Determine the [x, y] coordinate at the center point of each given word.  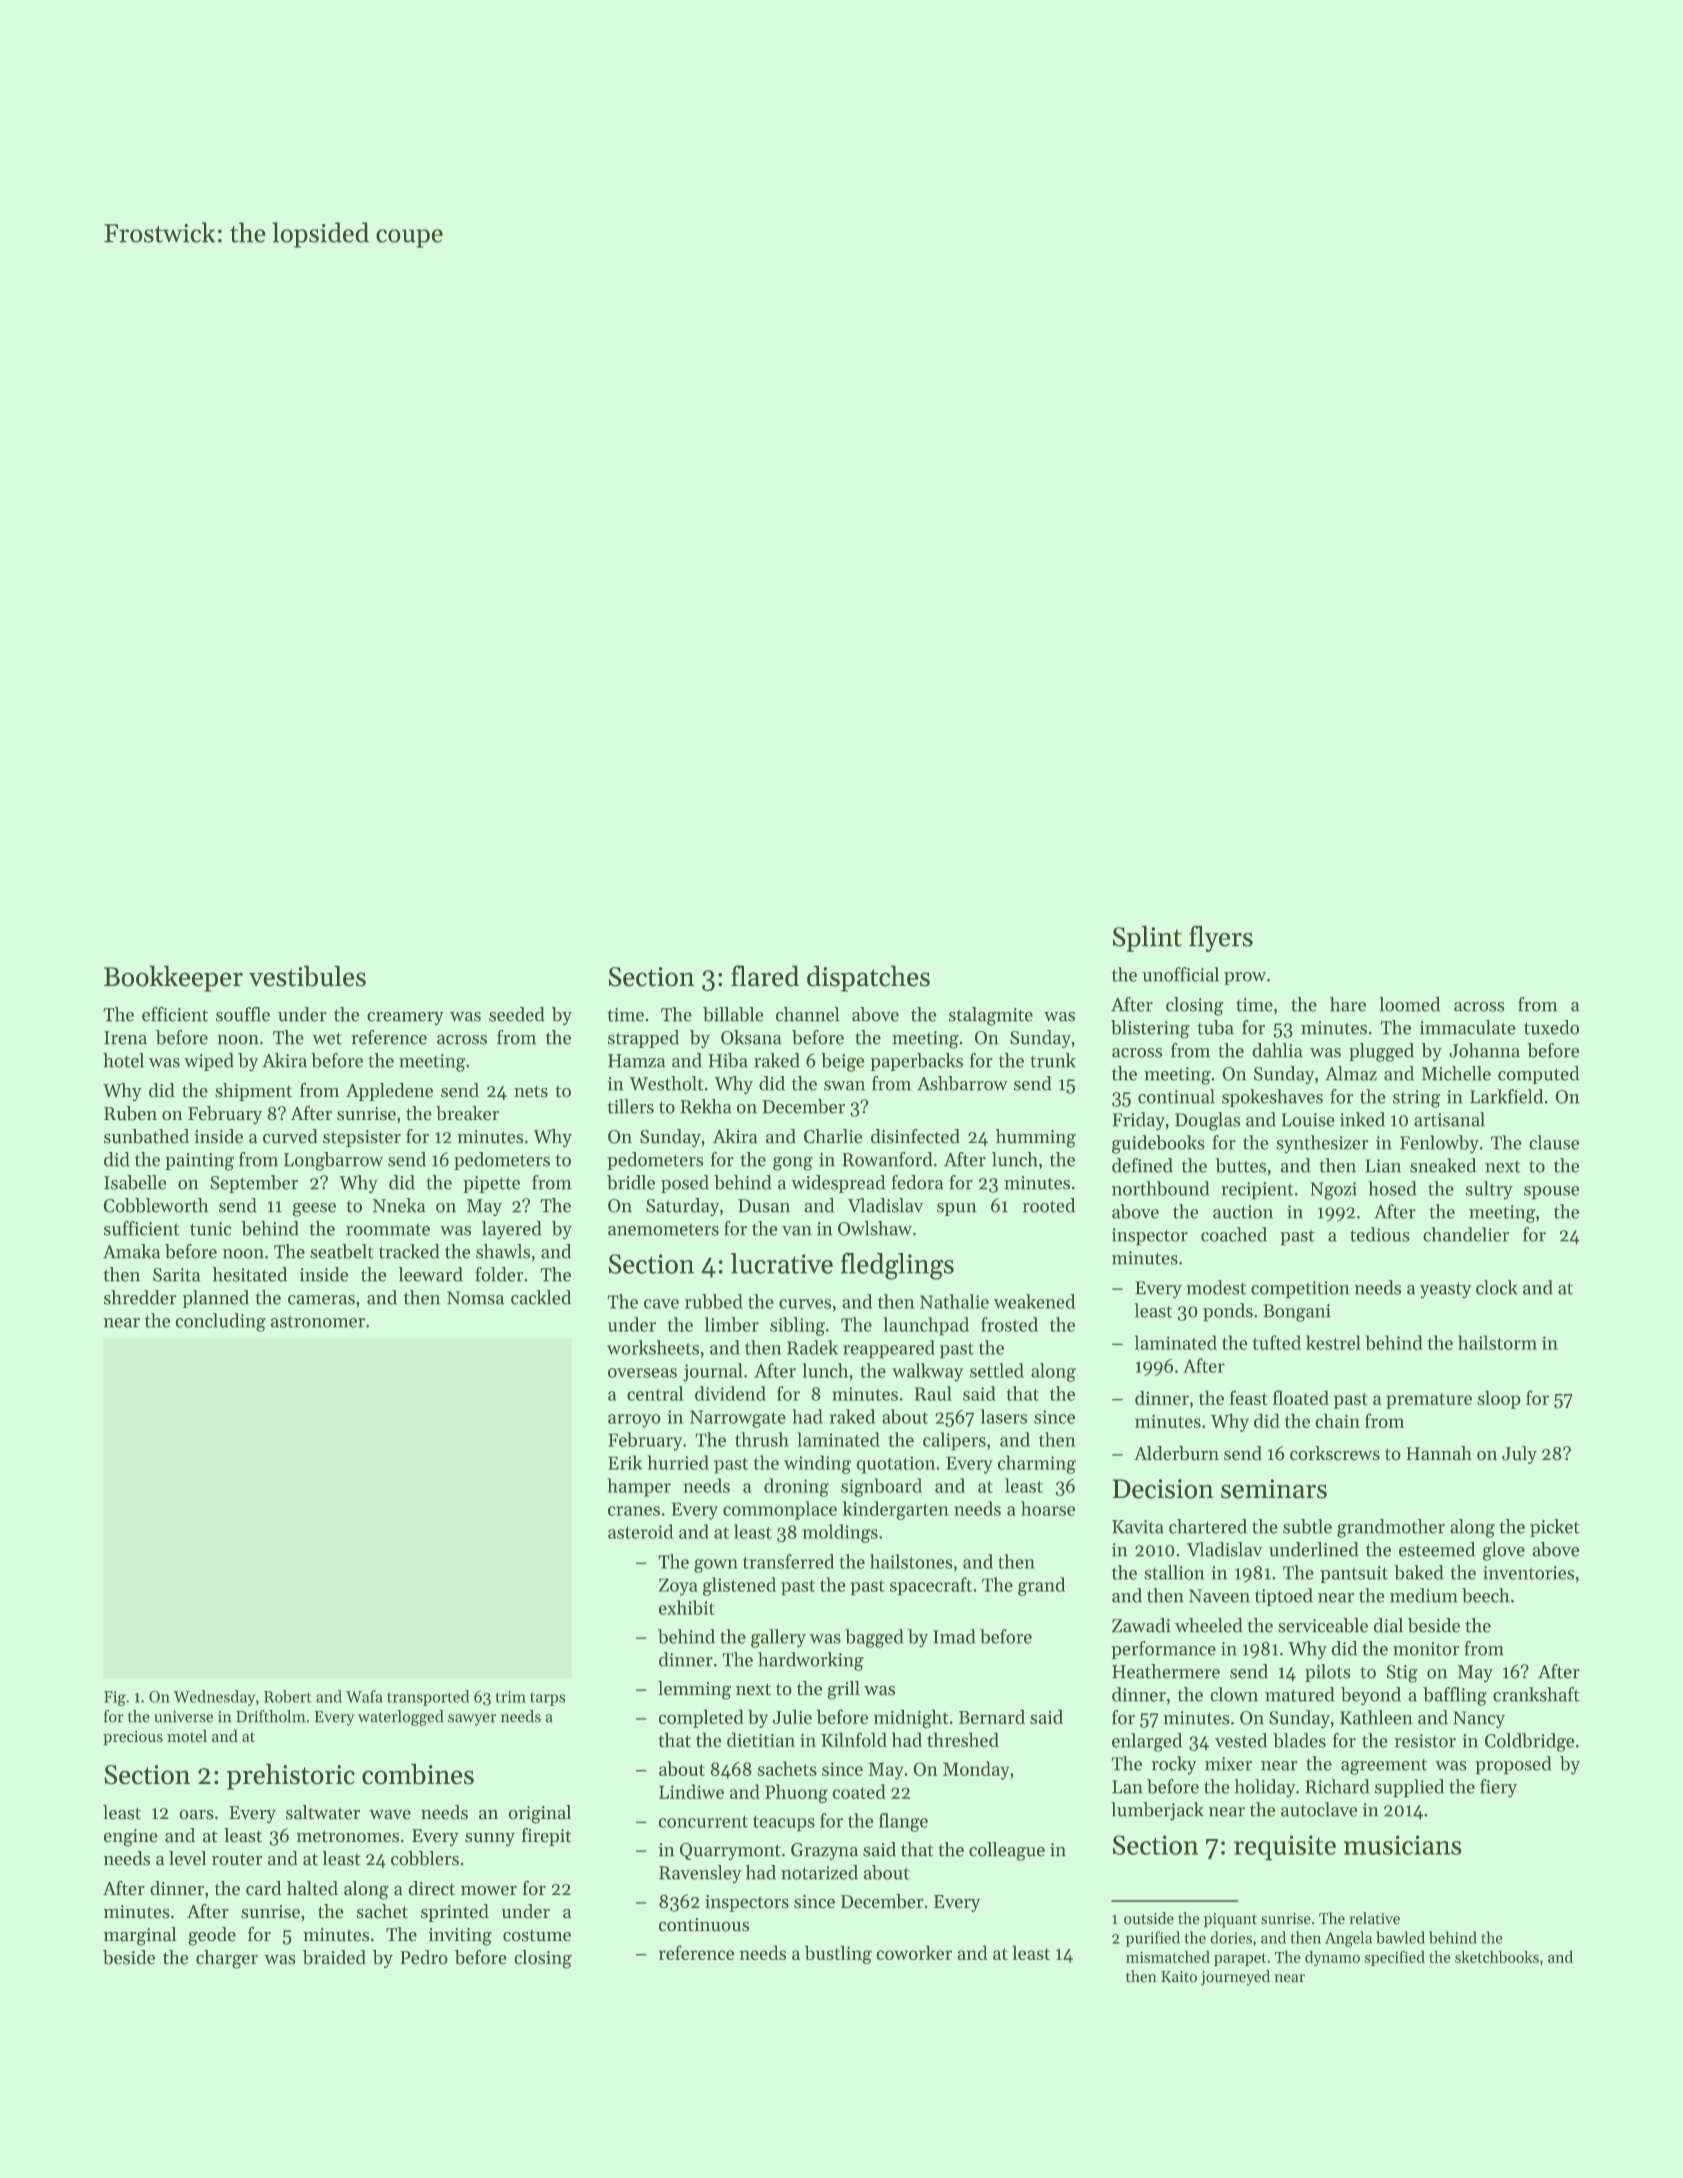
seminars [1274, 1489]
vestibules [307, 976]
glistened [739, 1586]
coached [1234, 1234]
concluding [221, 1322]
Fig [115, 1698]
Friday [1138, 1121]
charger [227, 1959]
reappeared [889, 1349]
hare [1348, 1004]
